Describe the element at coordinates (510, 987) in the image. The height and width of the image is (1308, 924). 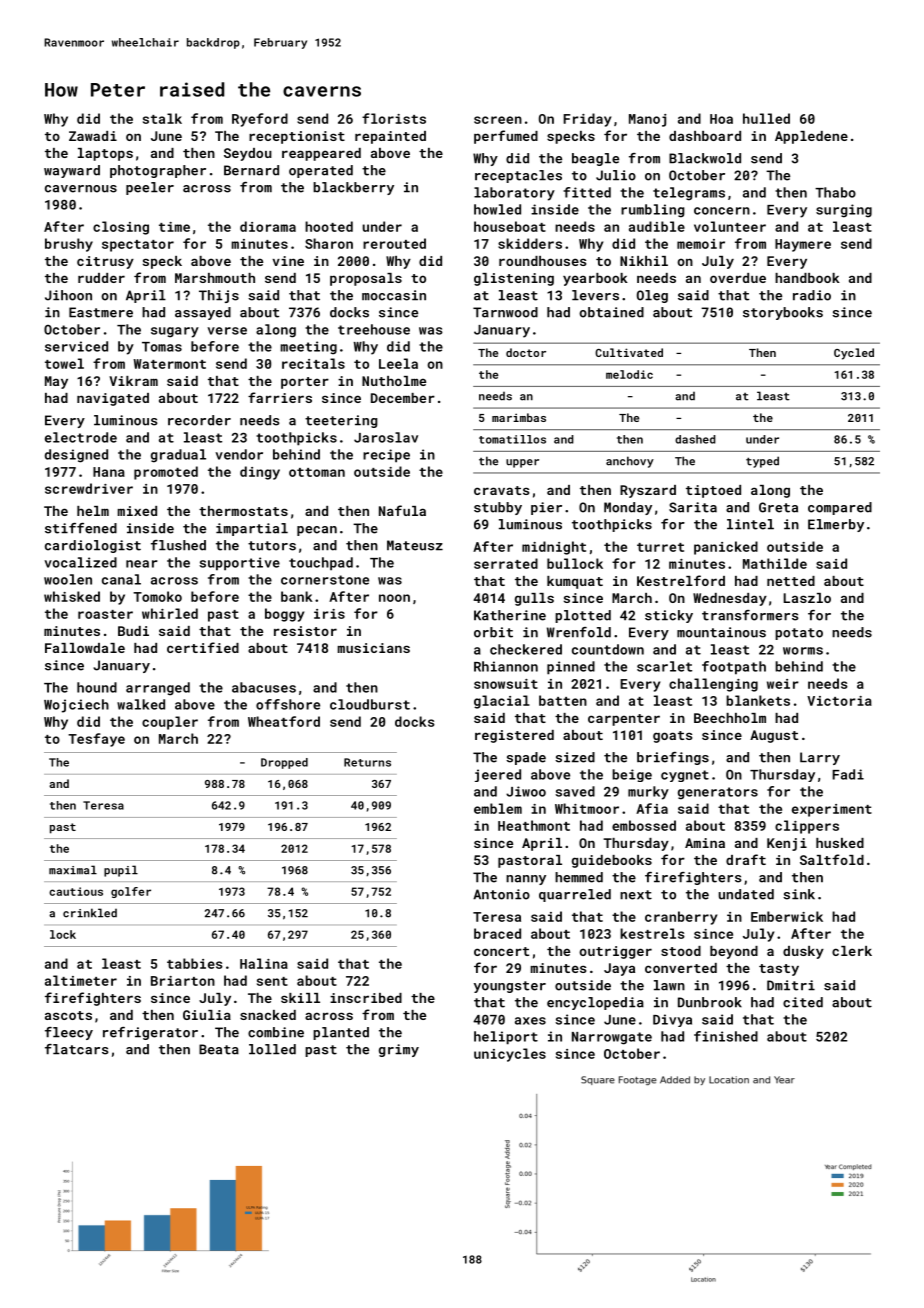
I see `youngster` at that location.
